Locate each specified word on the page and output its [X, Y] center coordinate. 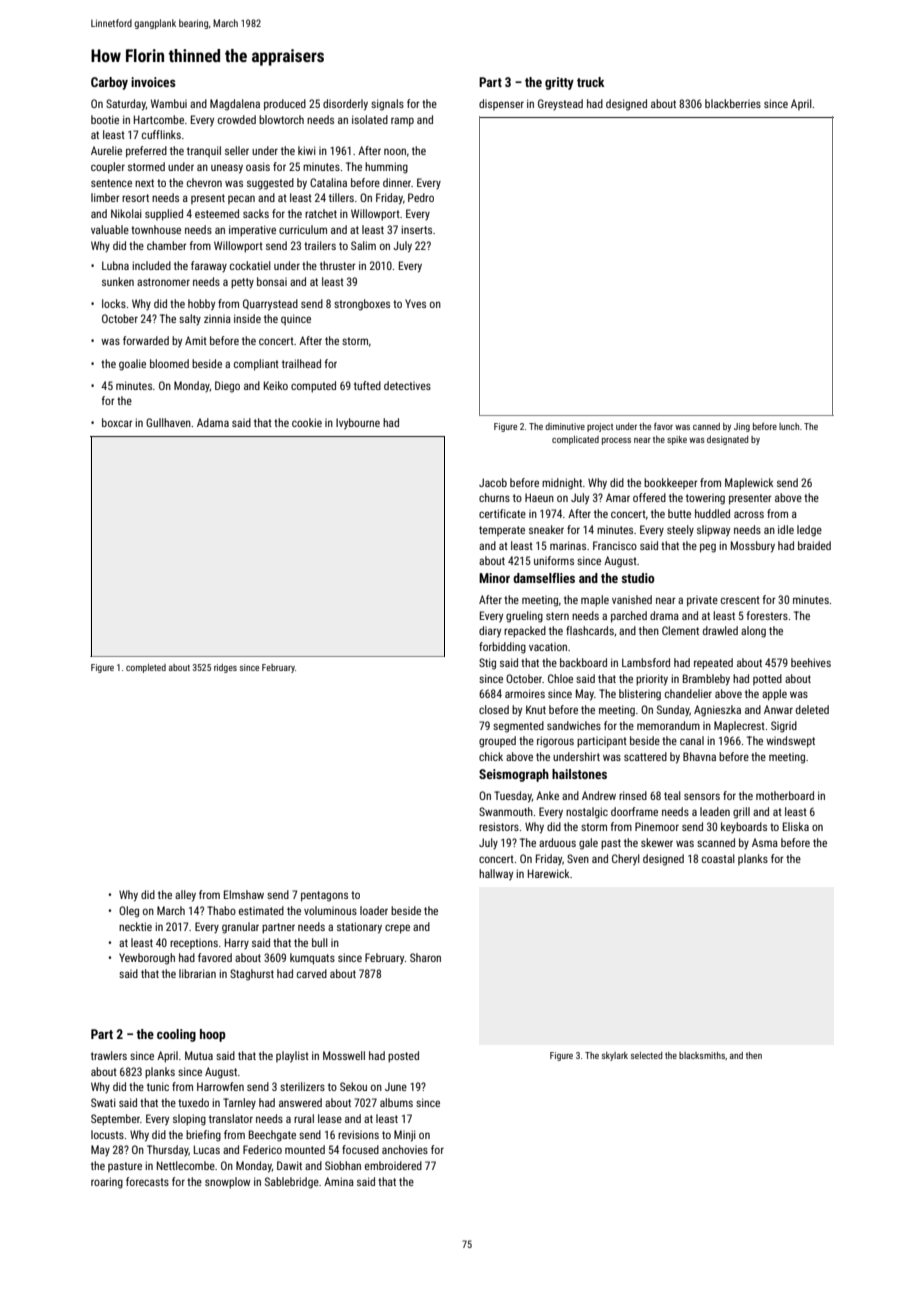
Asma [765, 842]
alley [185, 896]
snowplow [227, 1183]
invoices [153, 82]
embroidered [393, 1165]
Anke [547, 795]
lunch [789, 426]
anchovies [405, 1149]
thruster [338, 265]
